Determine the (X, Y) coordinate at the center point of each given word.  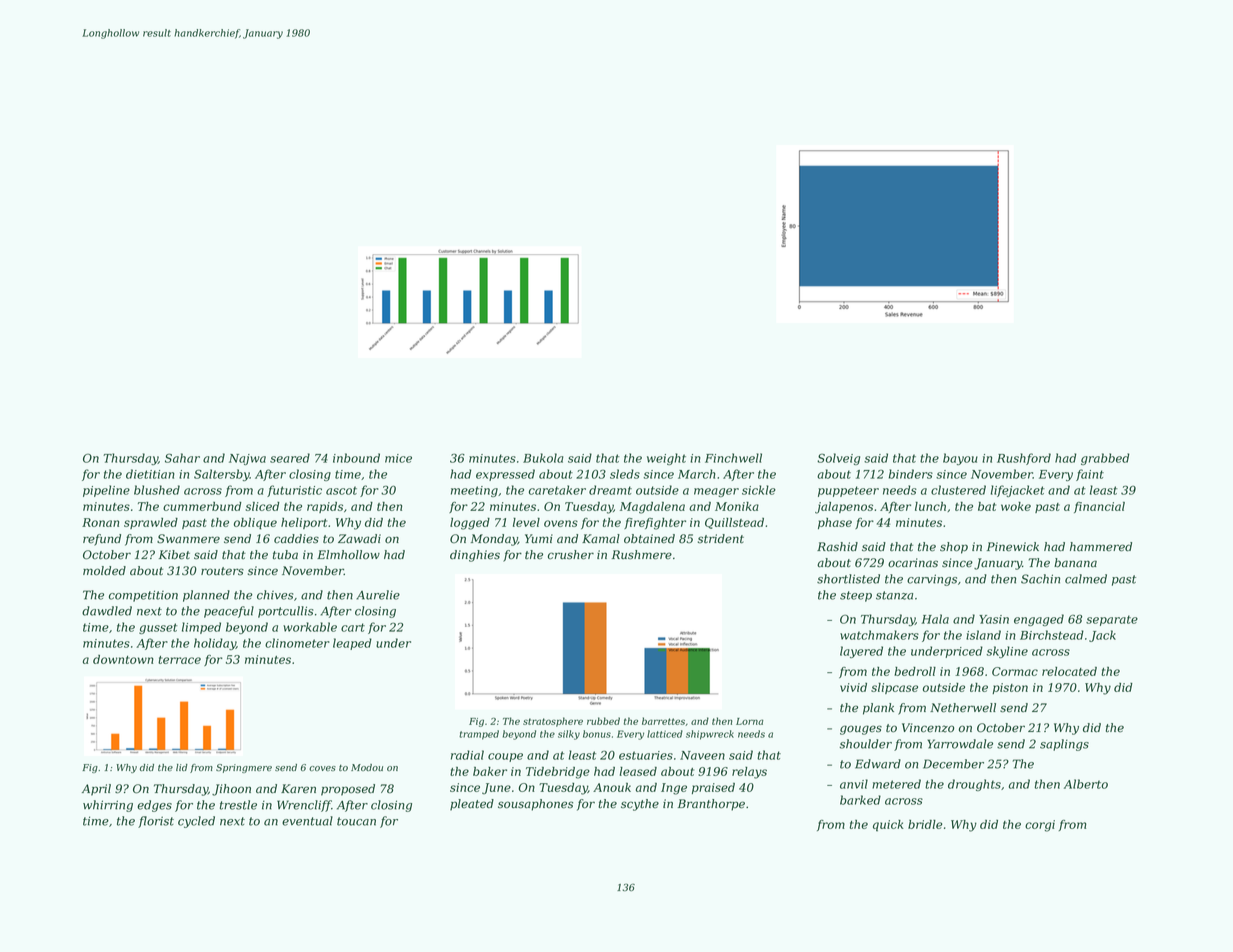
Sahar (182, 458)
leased (638, 771)
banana (1075, 563)
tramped (479, 735)
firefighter (655, 524)
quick (888, 826)
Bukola (543, 458)
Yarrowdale (960, 744)
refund (102, 540)
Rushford (1024, 459)
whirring (108, 806)
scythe (640, 805)
